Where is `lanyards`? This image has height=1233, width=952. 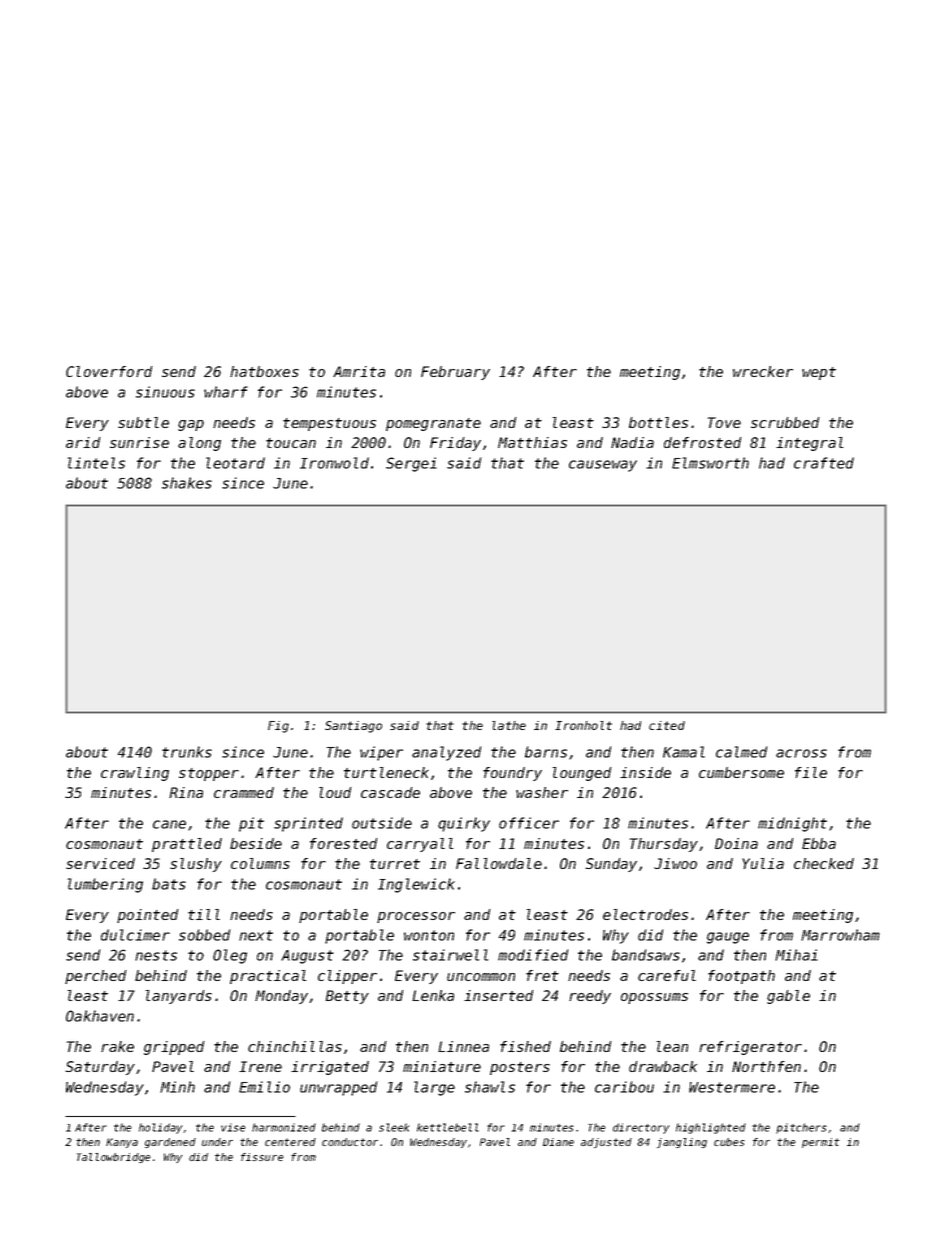
lanyards is located at coordinates (179, 997).
